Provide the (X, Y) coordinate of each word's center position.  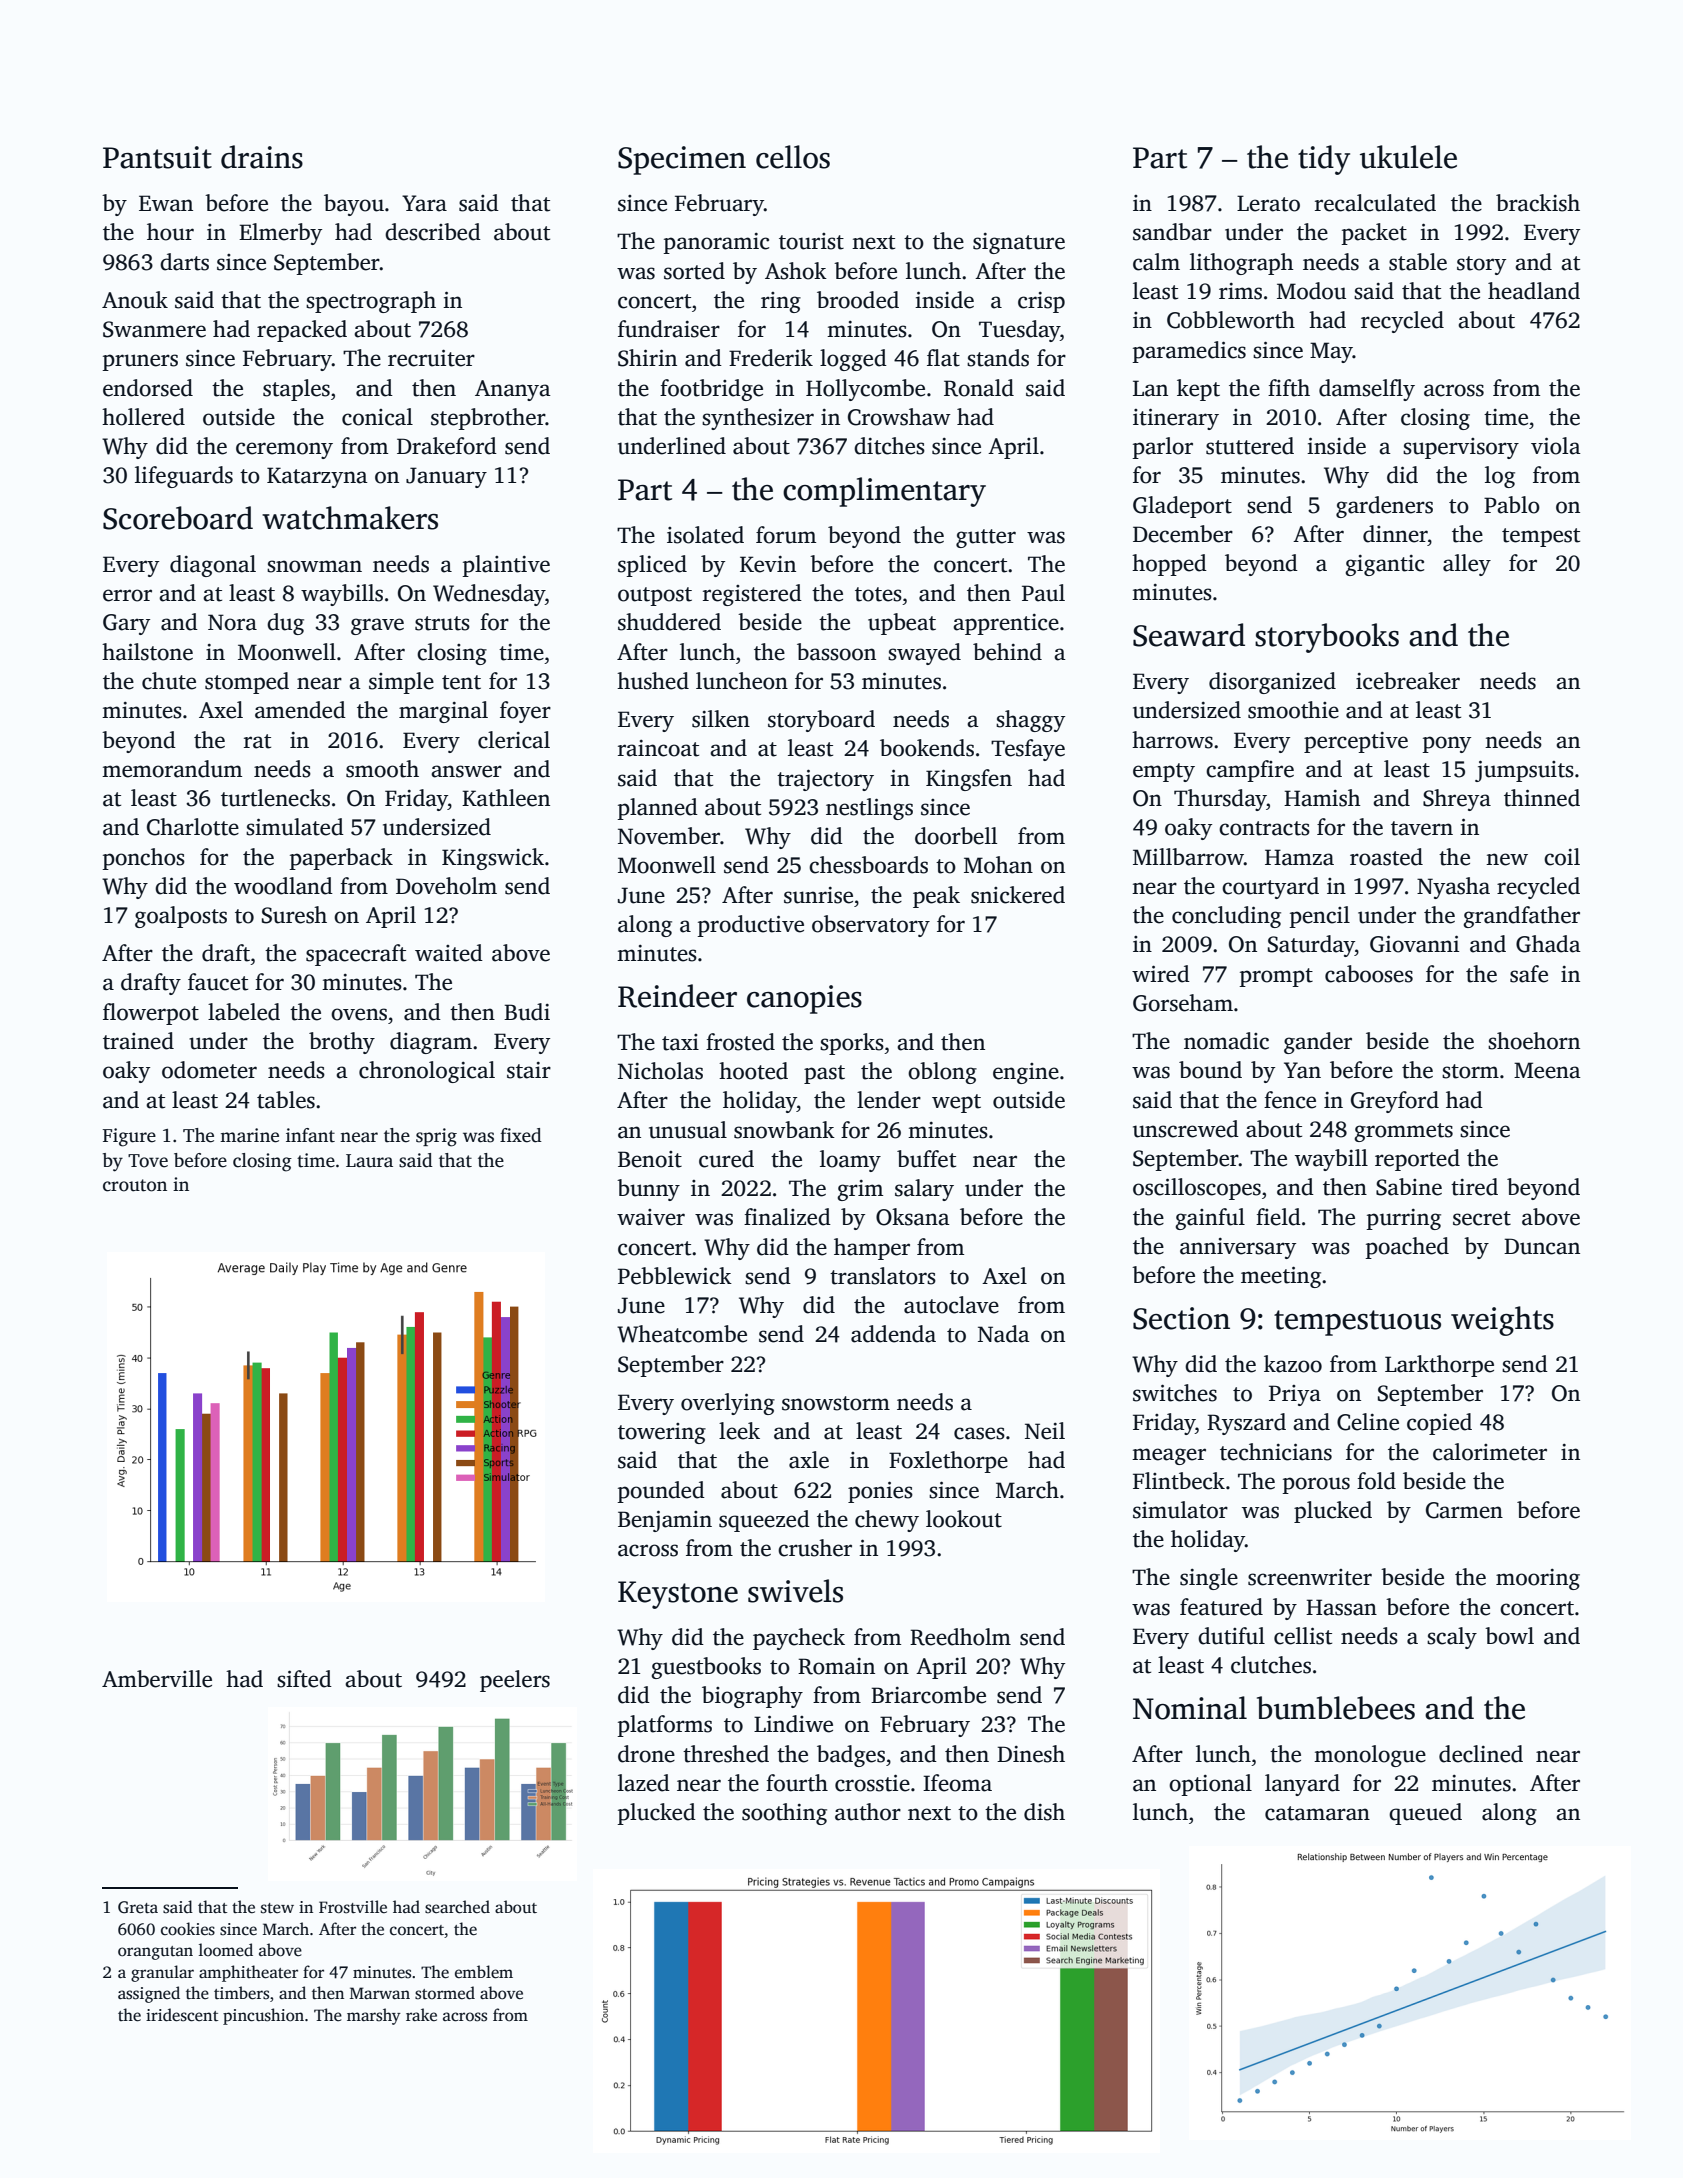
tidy (1324, 160)
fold (1376, 1481)
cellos (793, 157)
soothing (784, 1814)
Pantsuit (157, 157)
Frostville (353, 1907)
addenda (893, 1334)
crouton (135, 1185)
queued (1425, 1814)
